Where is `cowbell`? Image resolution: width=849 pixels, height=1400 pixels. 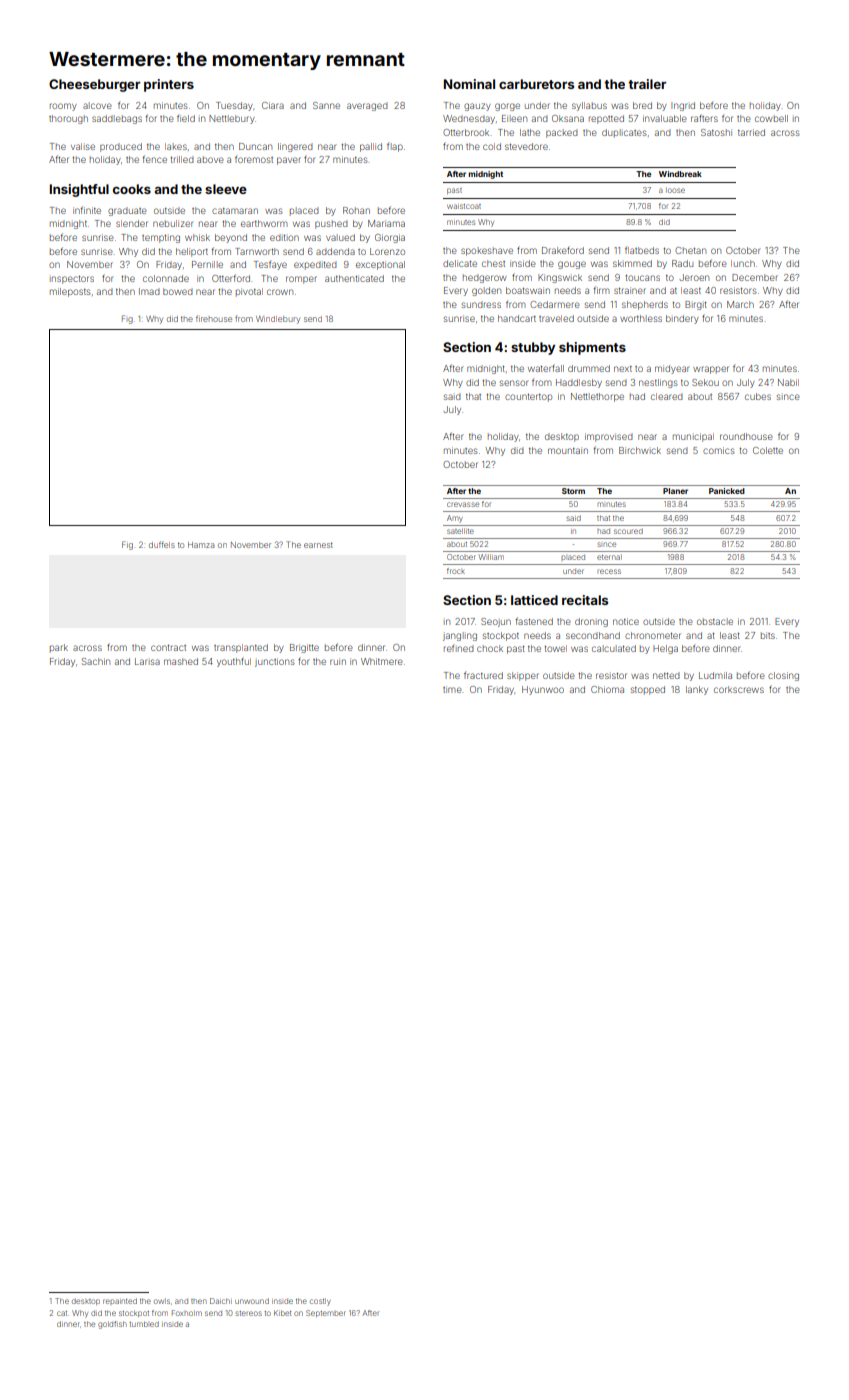 cowbell is located at coordinates (771, 118).
